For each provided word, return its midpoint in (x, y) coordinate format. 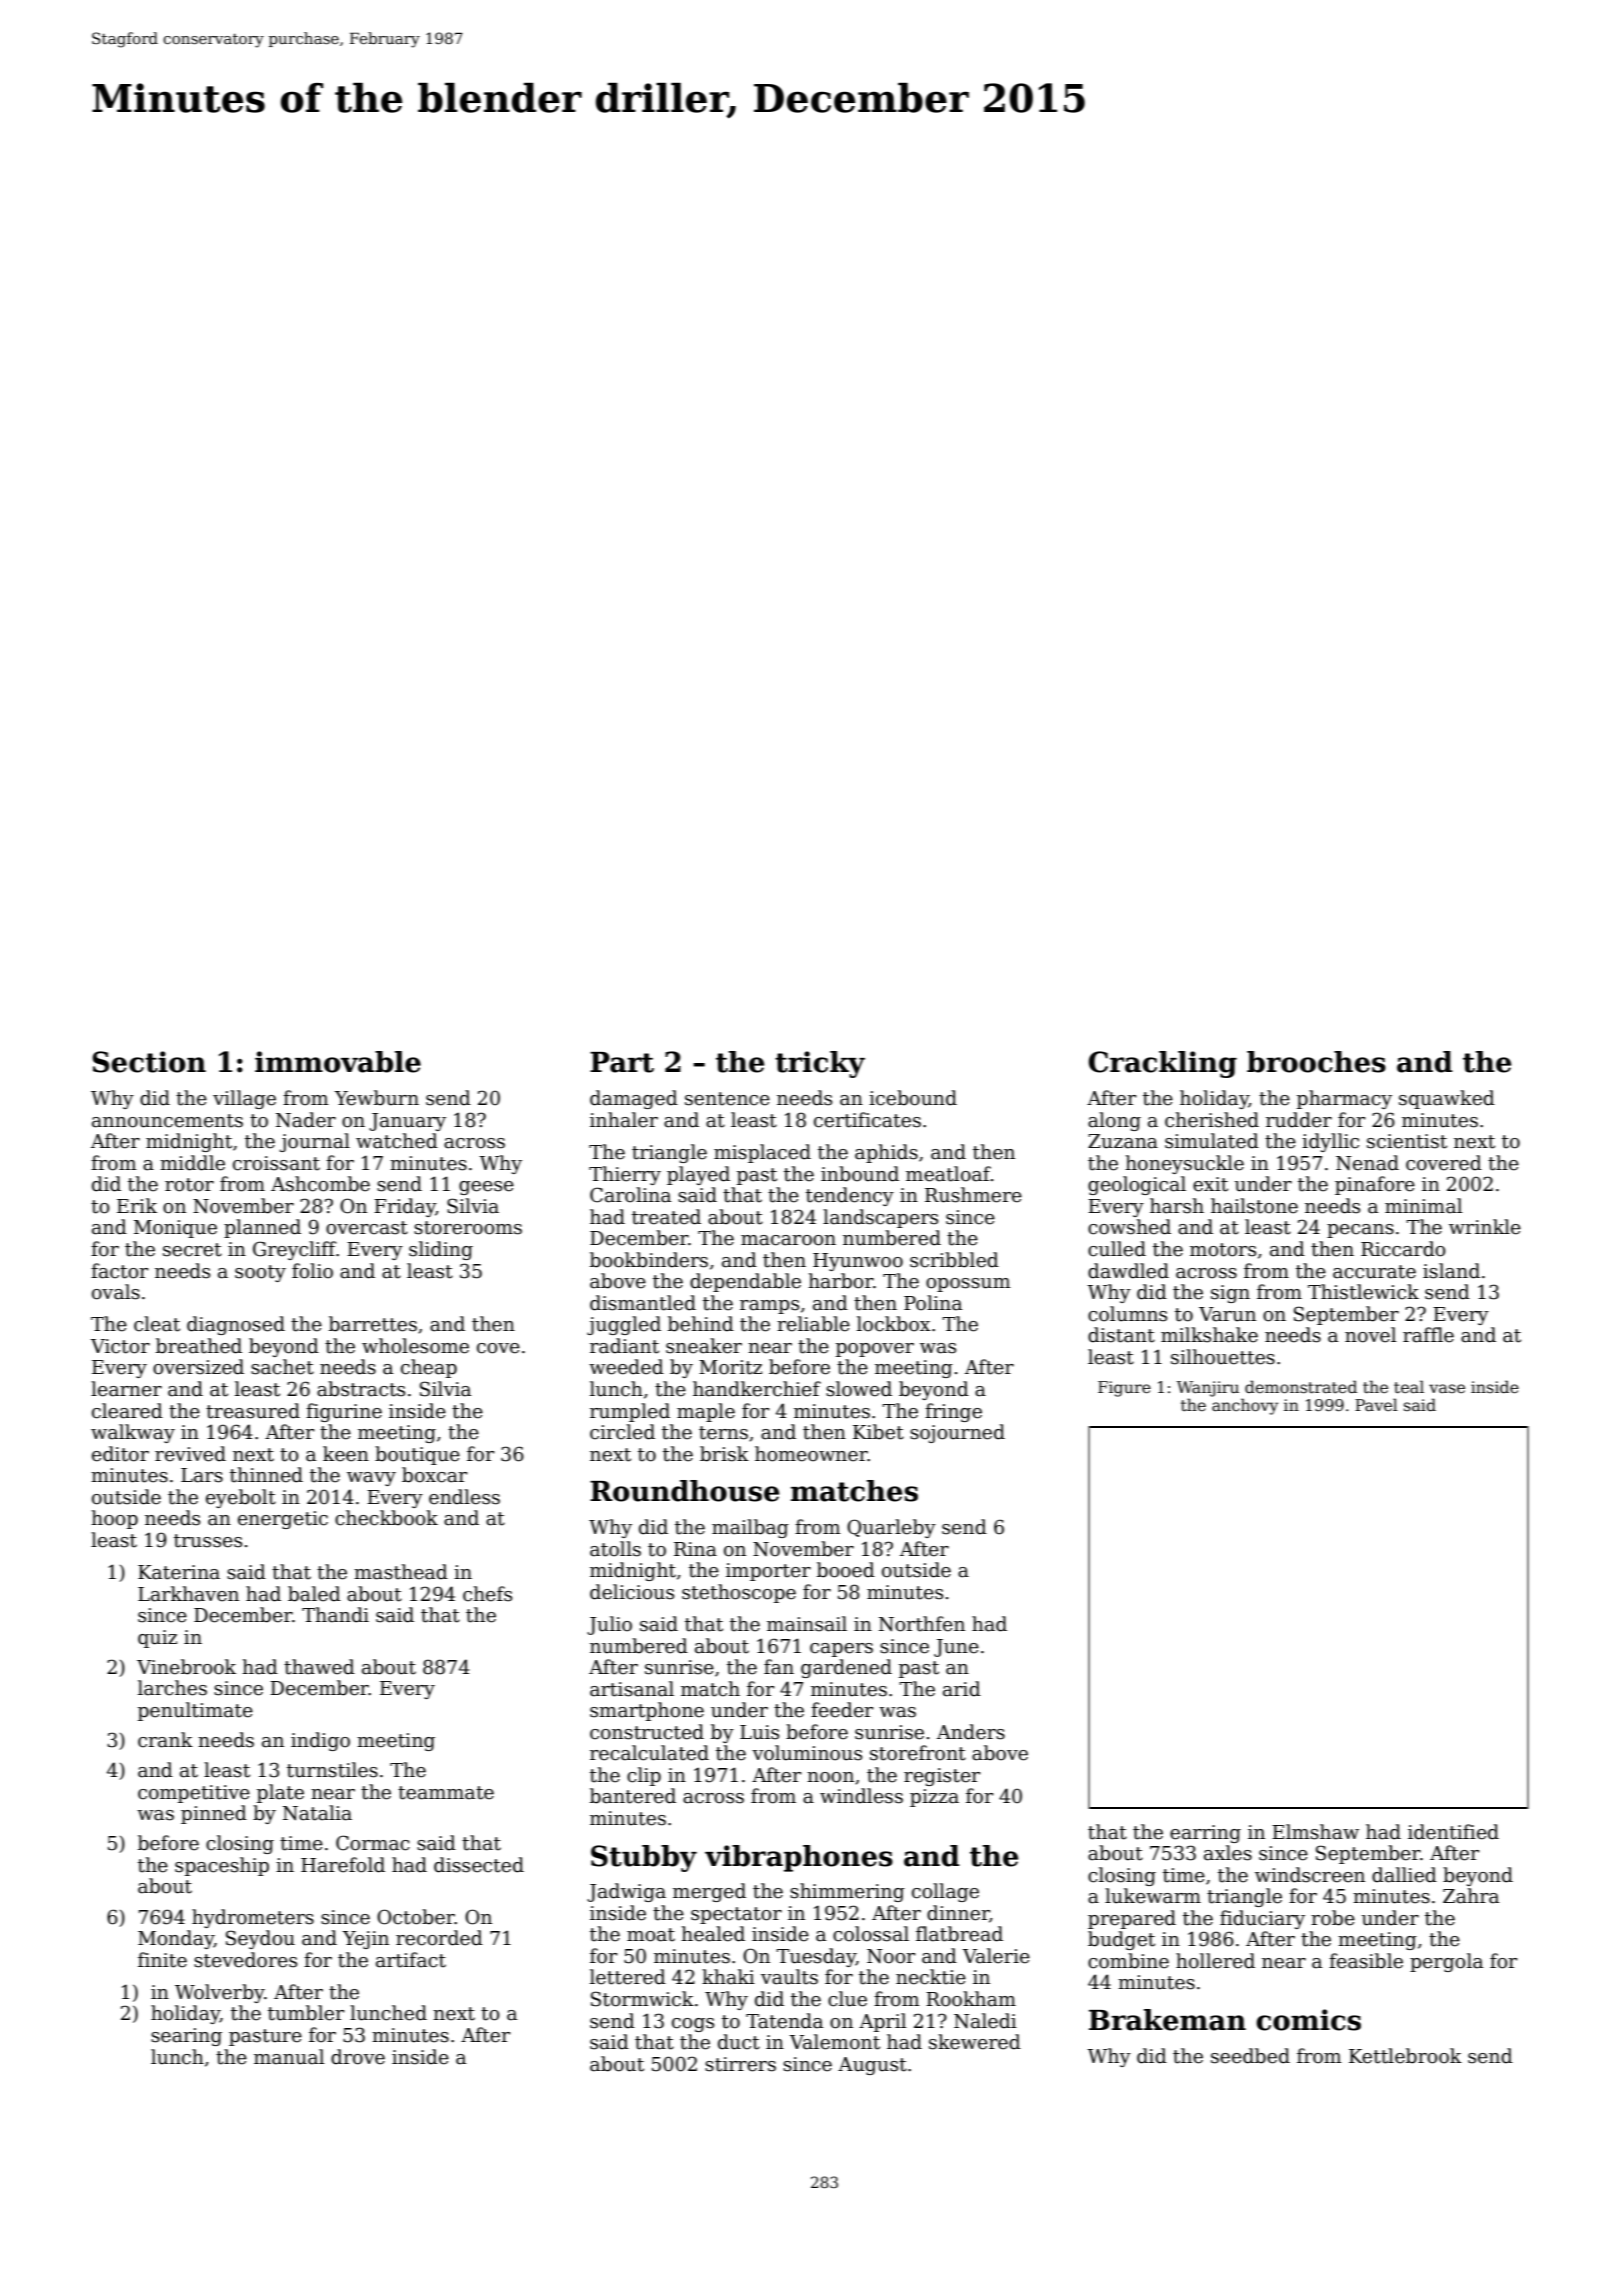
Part (622, 1062)
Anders (971, 1732)
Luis (759, 1732)
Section (149, 1062)
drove (358, 2057)
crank (165, 1740)
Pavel (1376, 1405)
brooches (1316, 1062)
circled (622, 1432)
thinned (266, 1475)
